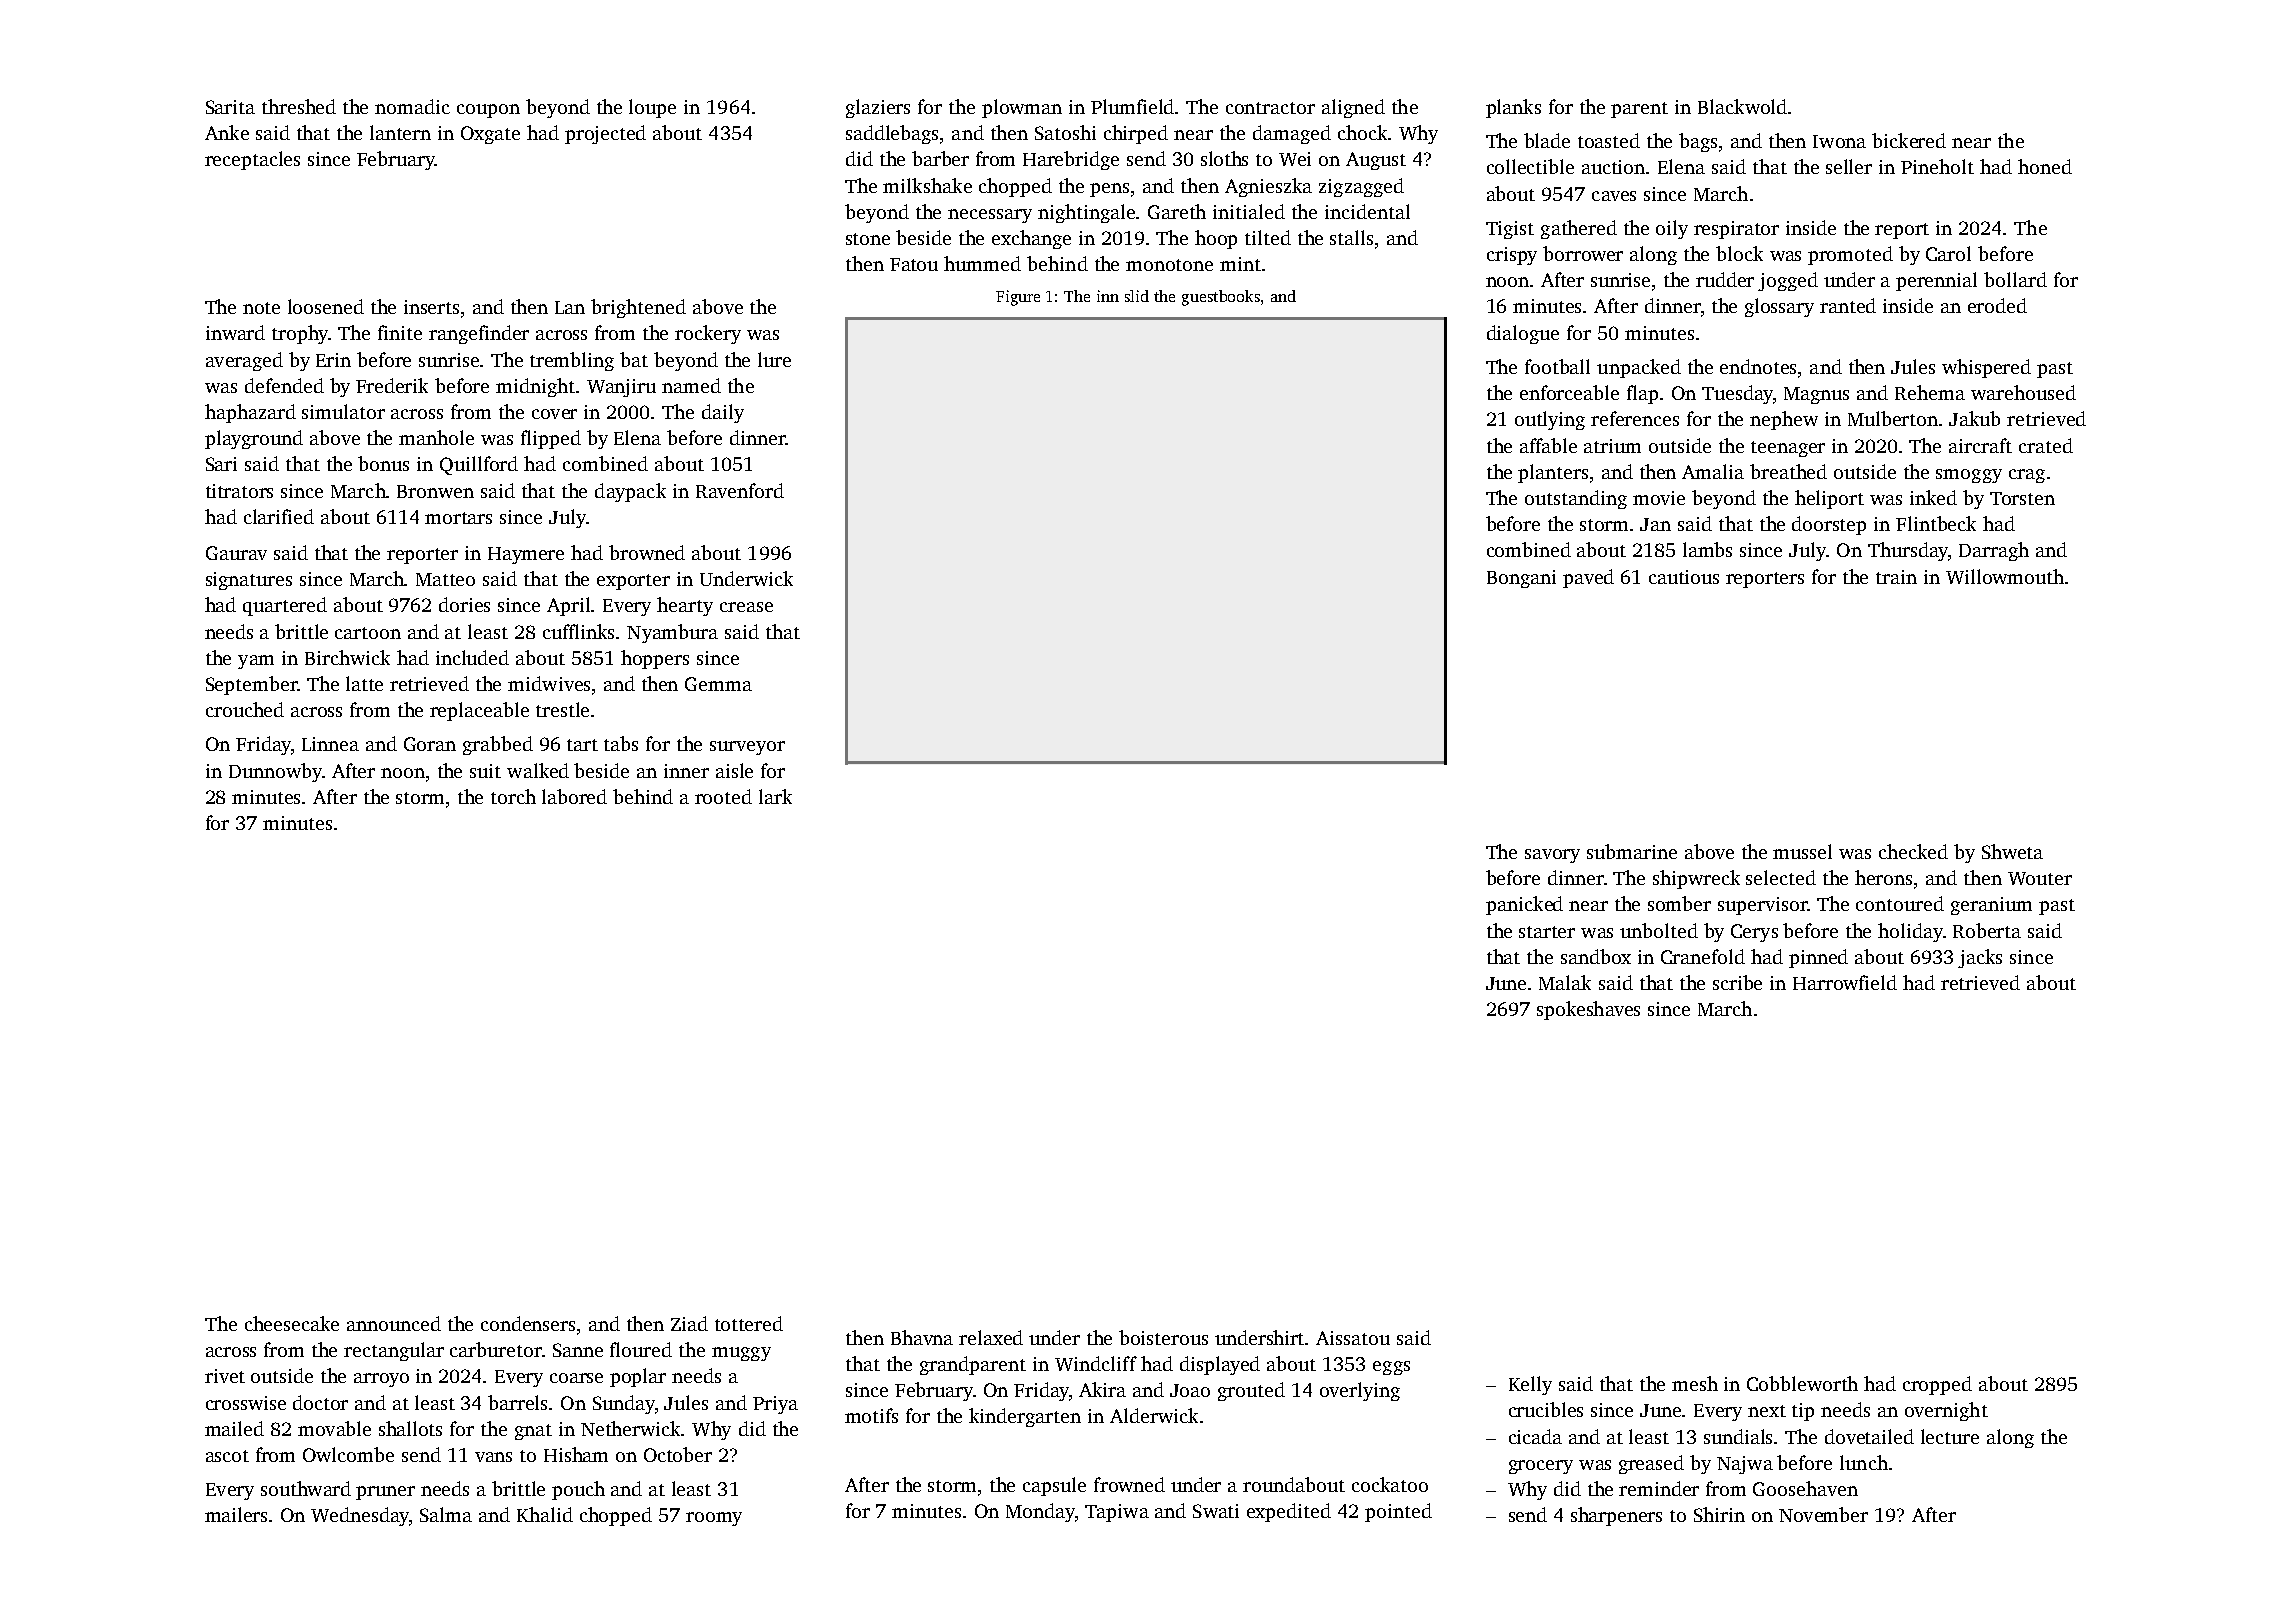  Describe the element at coordinates (922, 1337) in the screenshot. I see `Bhavna` at that location.
